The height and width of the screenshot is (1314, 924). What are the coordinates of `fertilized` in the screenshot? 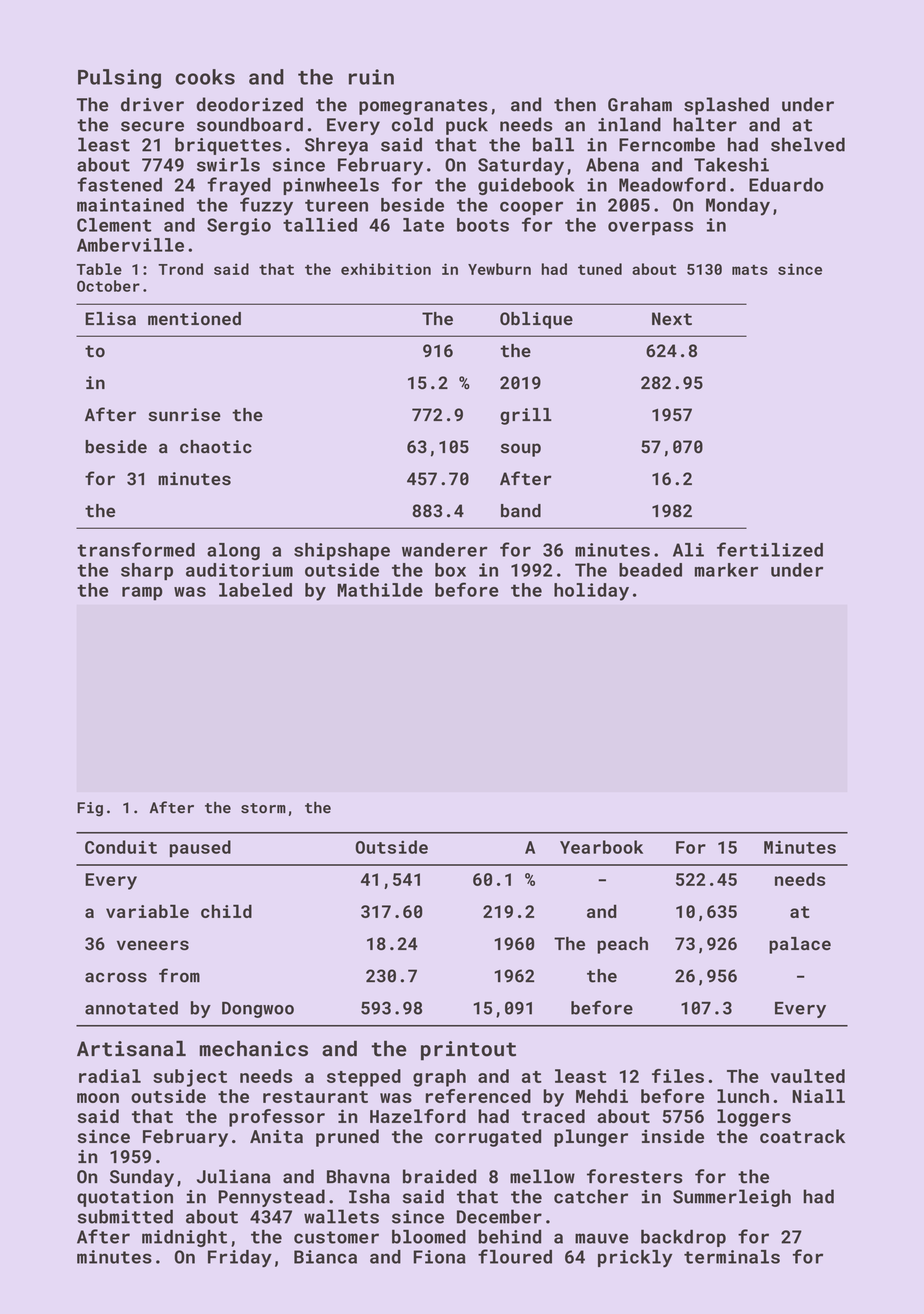 It's located at (770, 549).
